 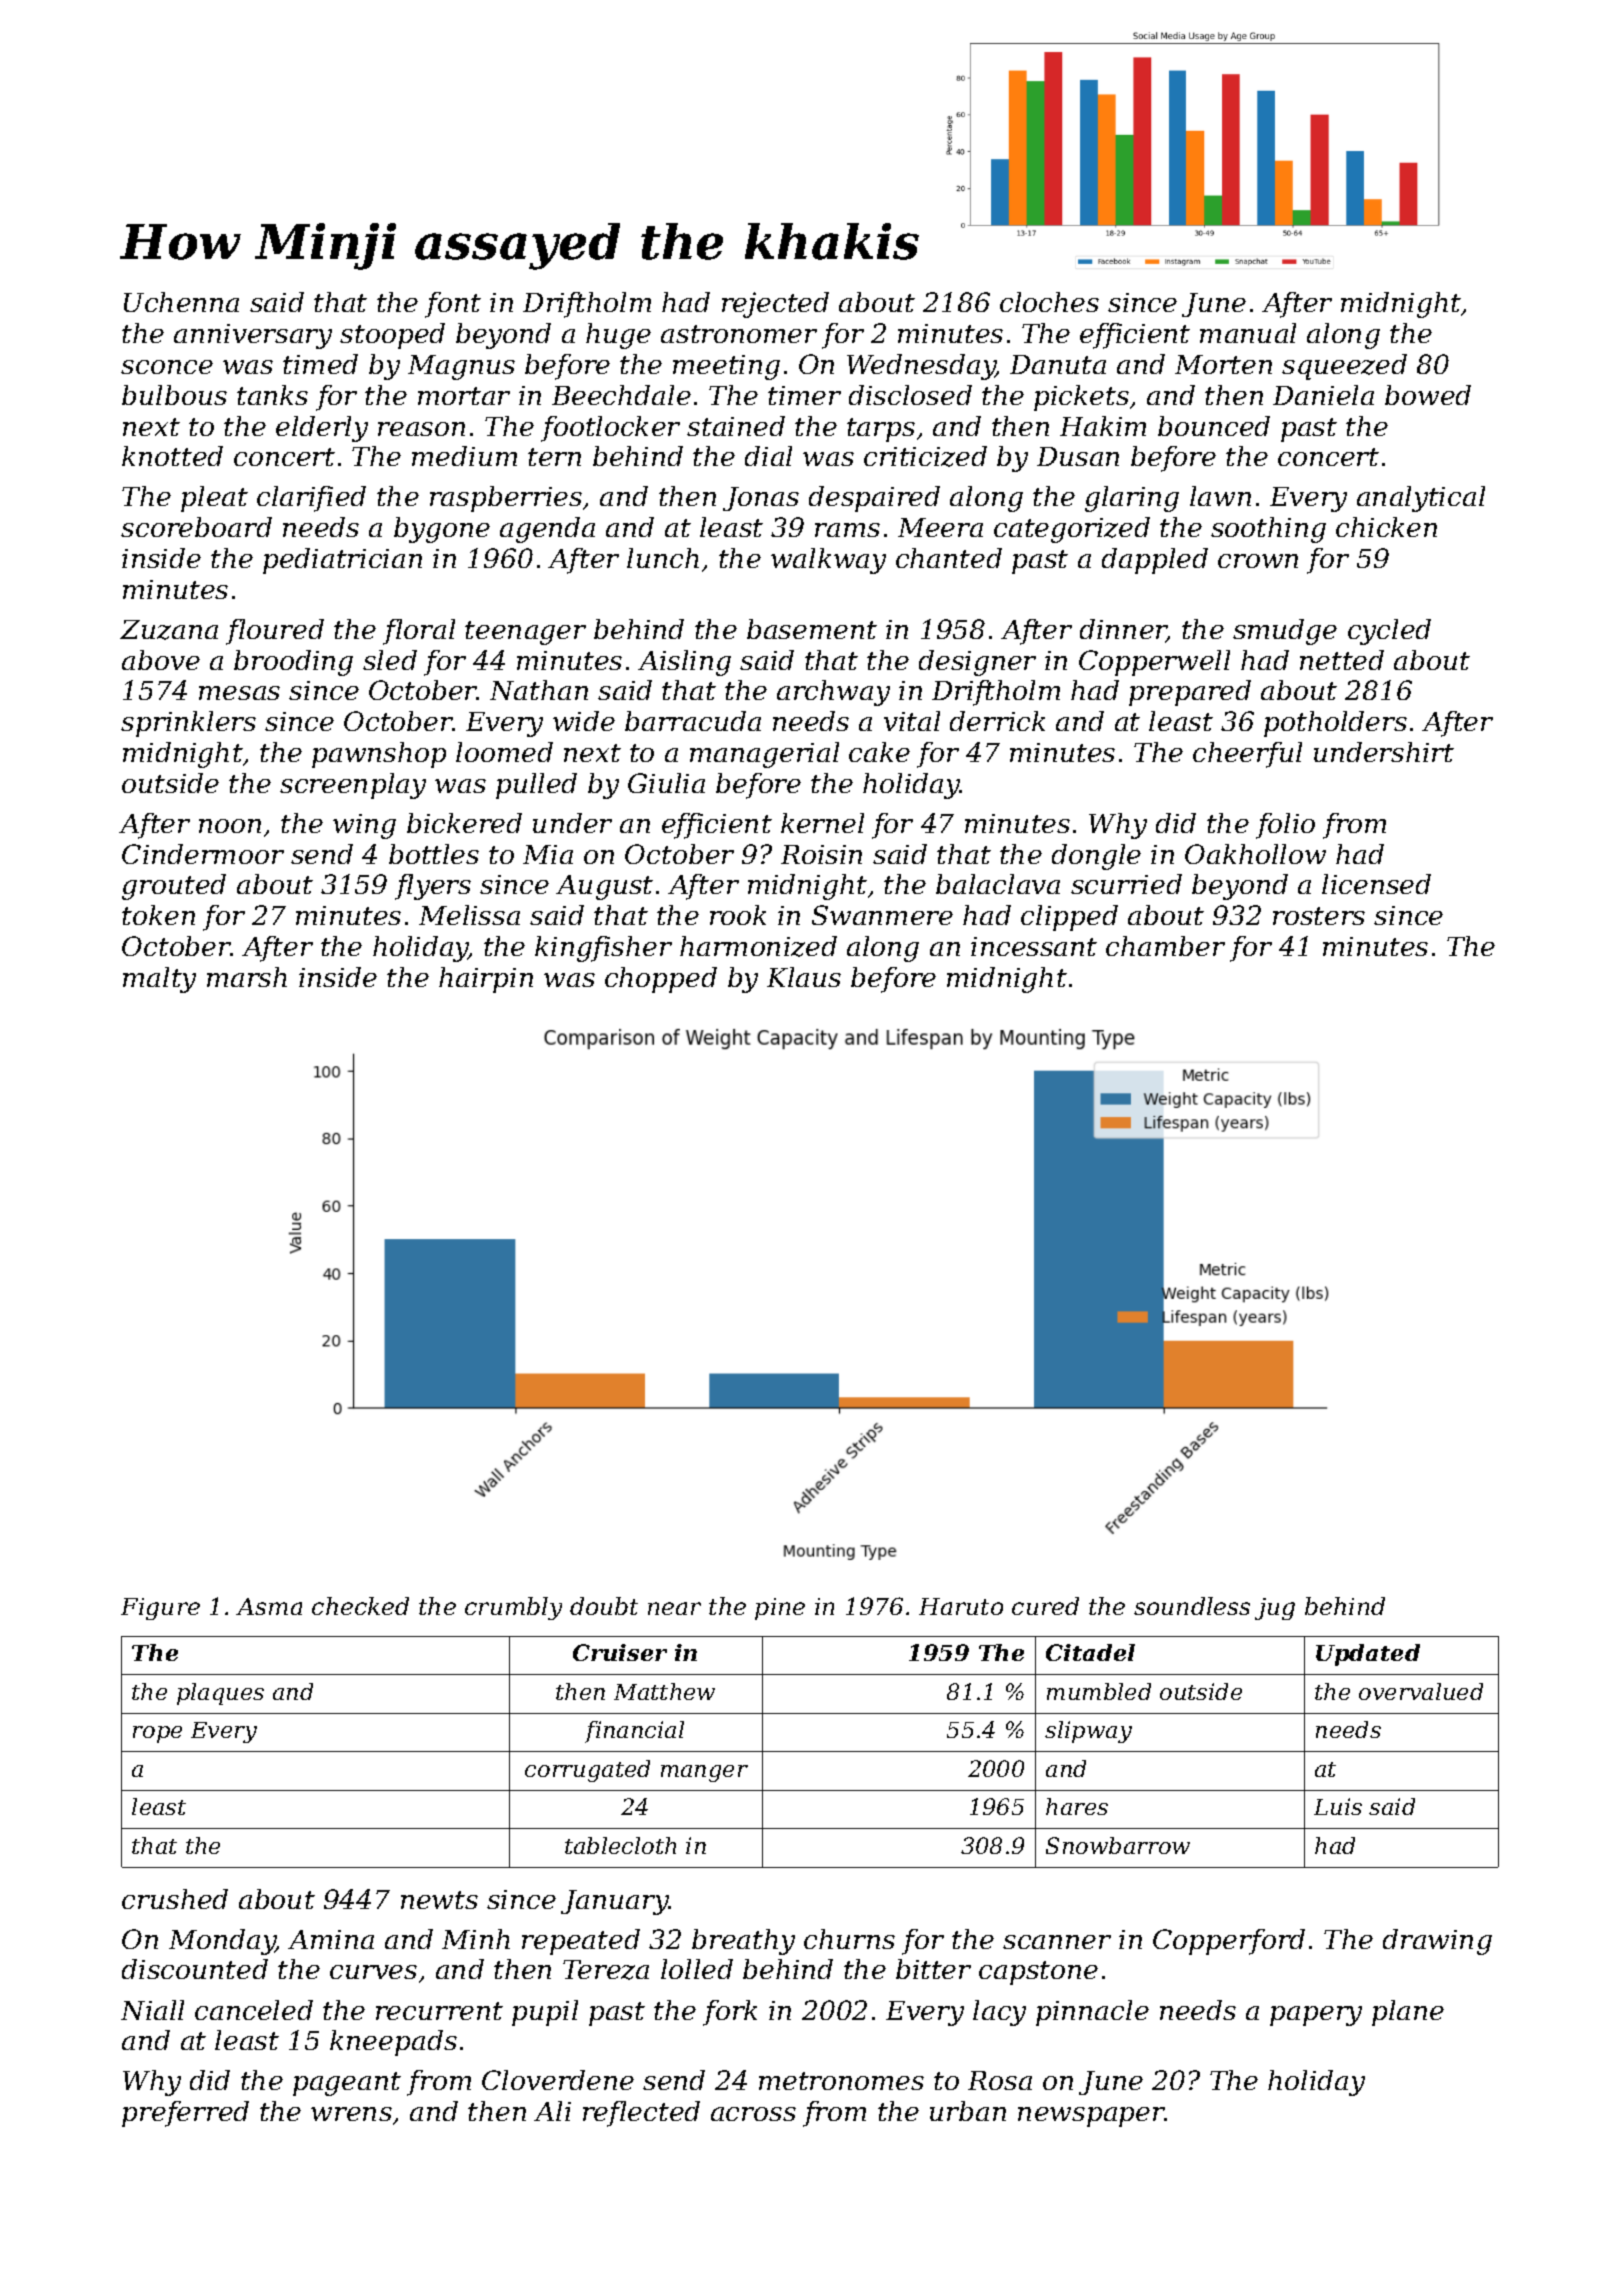 What do you see at coordinates (1275, 1609) in the page?
I see `jug` at bounding box center [1275, 1609].
